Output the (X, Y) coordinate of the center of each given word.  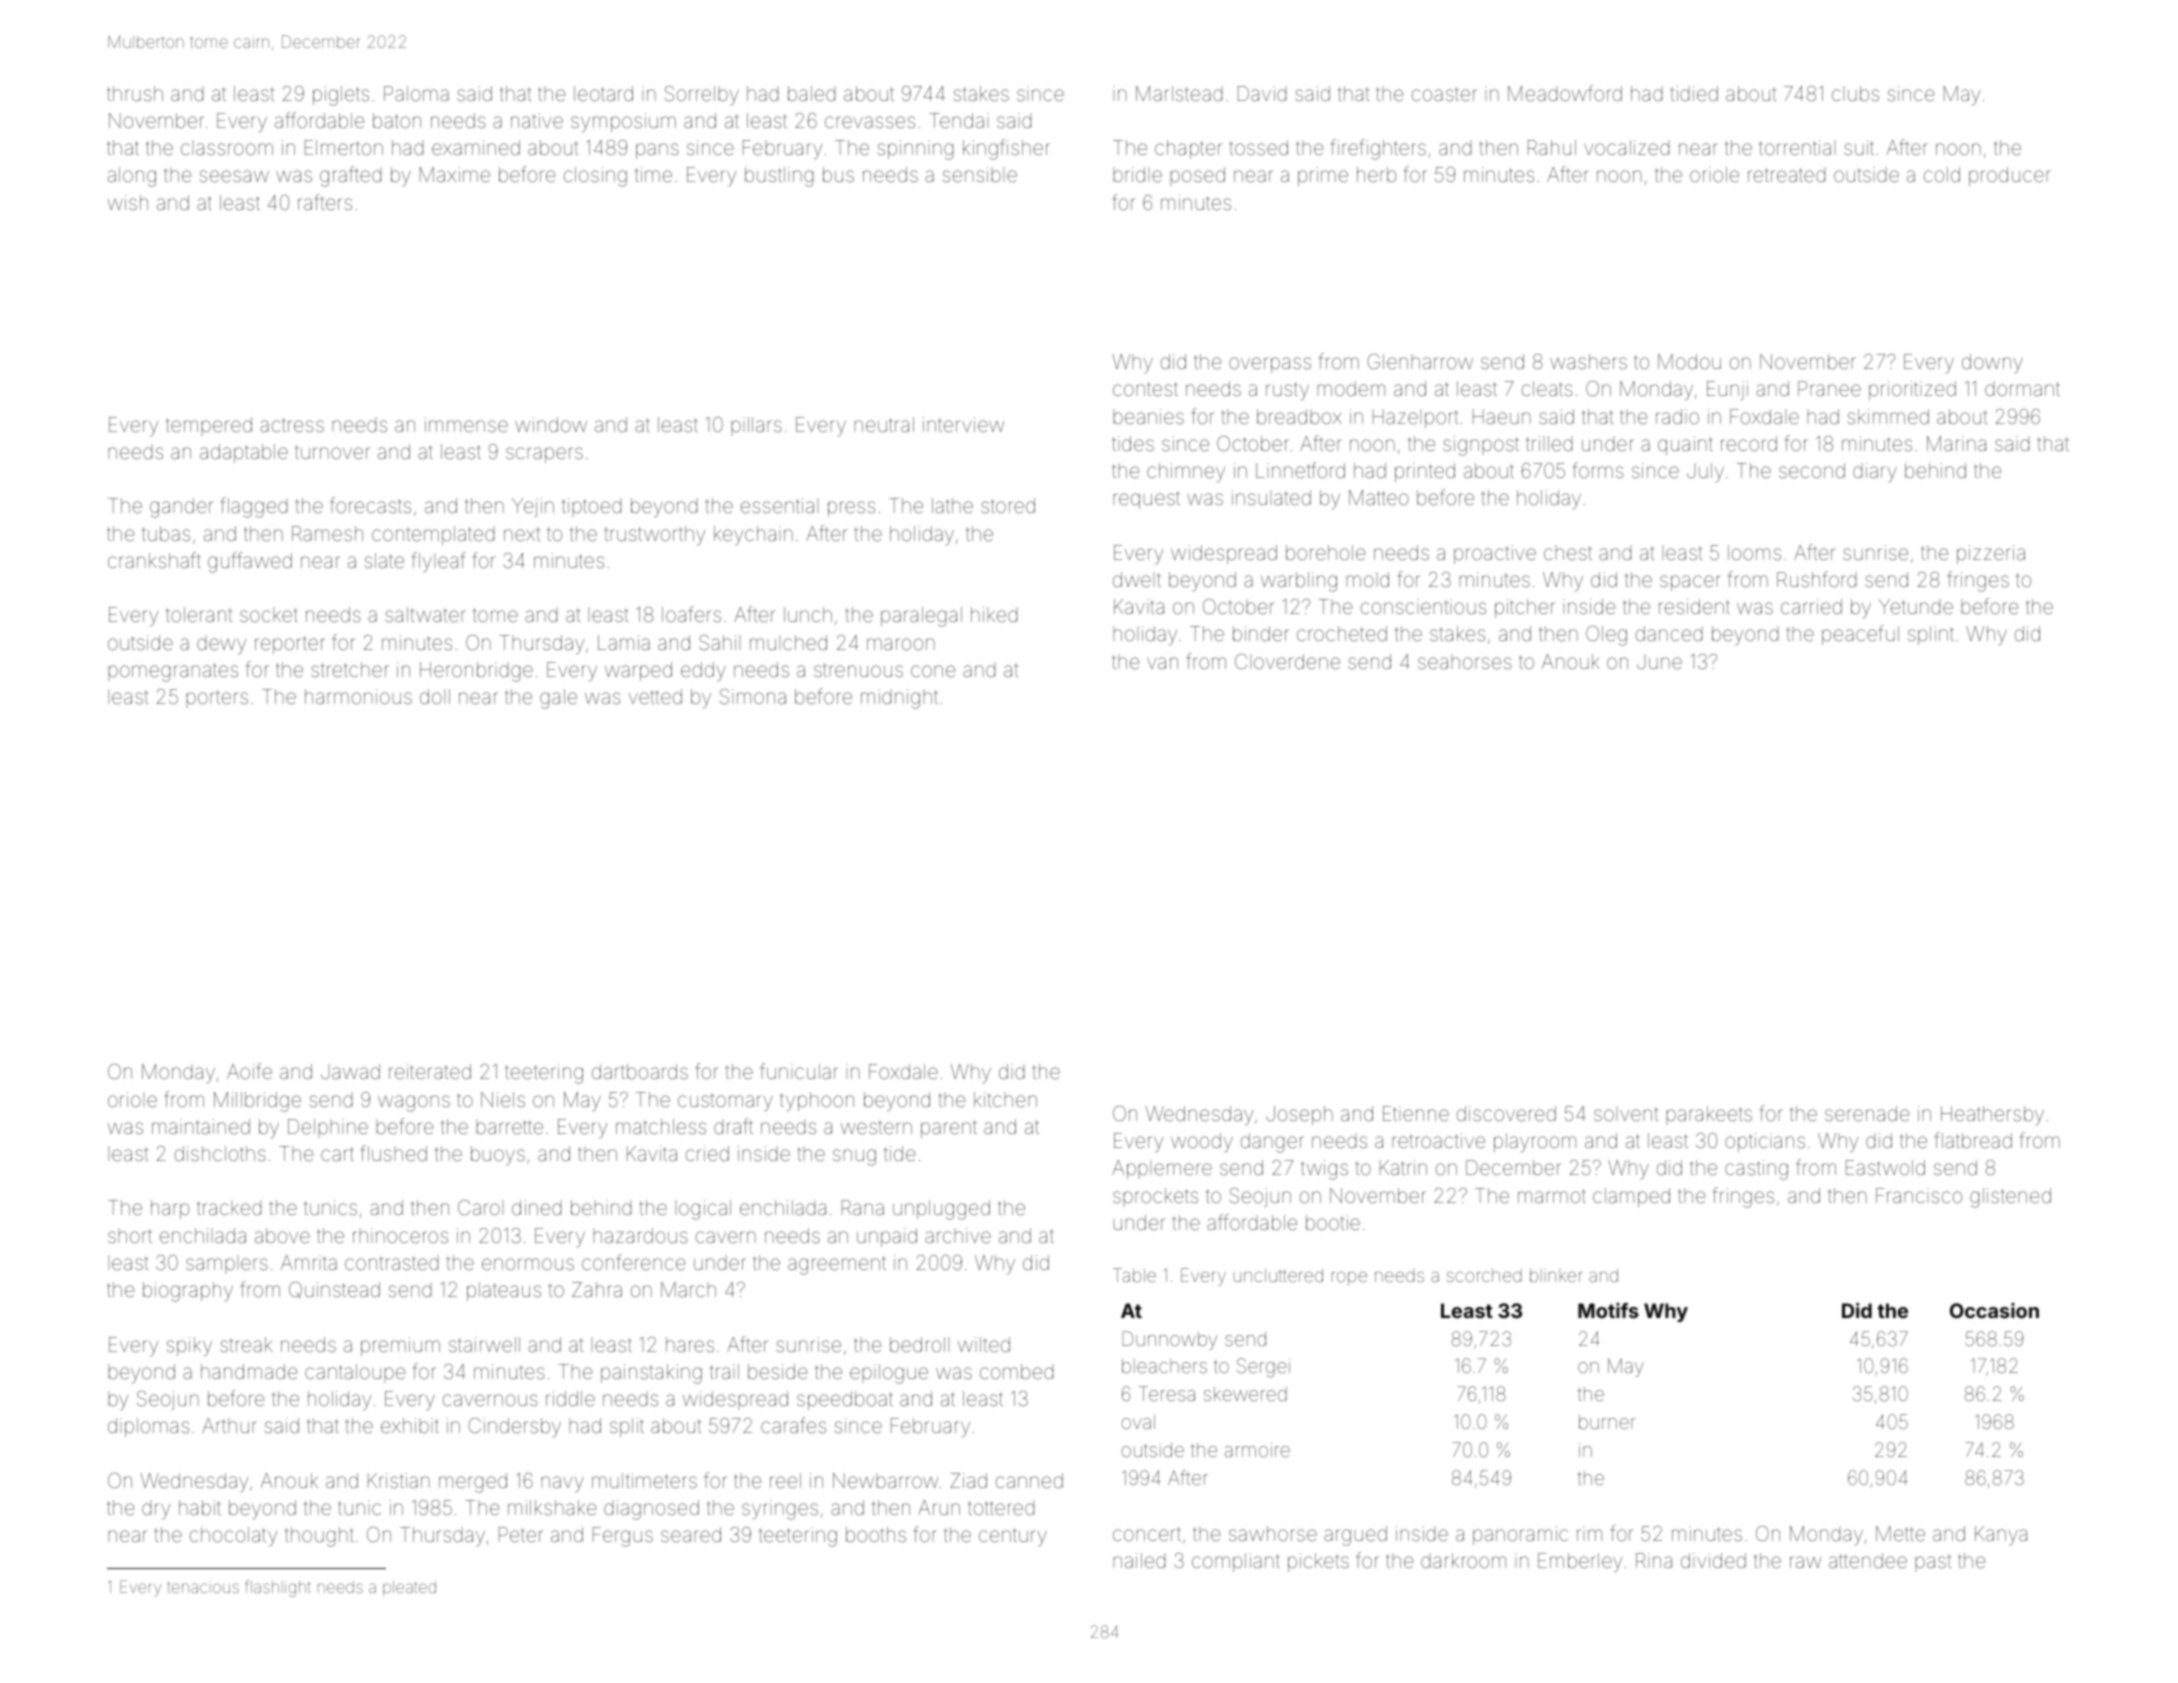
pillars (756, 426)
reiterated (430, 1071)
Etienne (1416, 1113)
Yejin (533, 507)
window (551, 424)
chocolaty (233, 1536)
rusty (1287, 391)
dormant (2022, 389)
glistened (2010, 1198)
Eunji (1727, 390)
